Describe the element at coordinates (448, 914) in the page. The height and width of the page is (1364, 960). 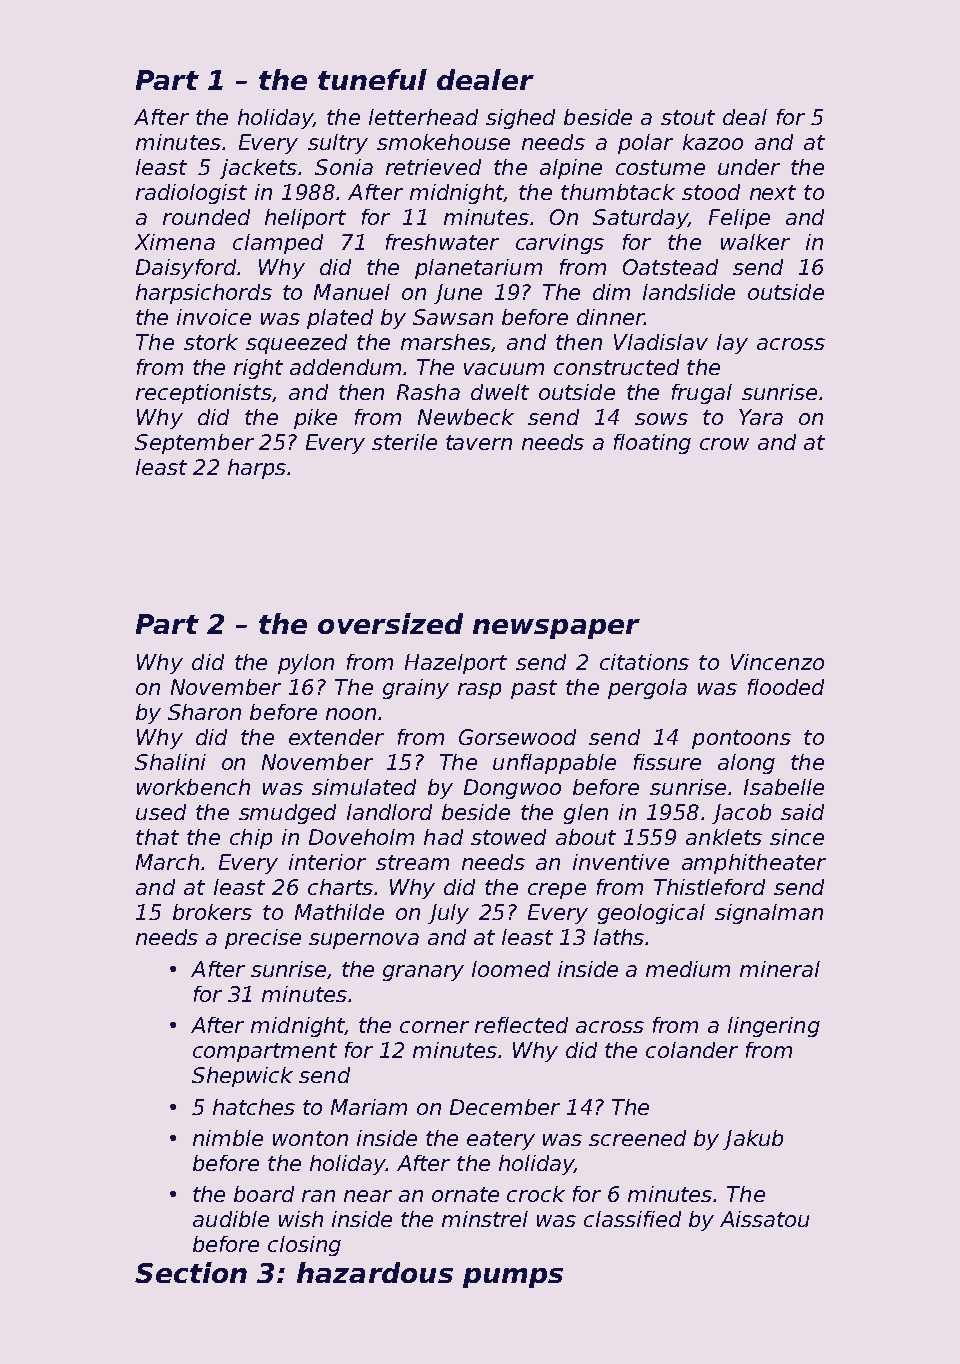
I see `July` at that location.
